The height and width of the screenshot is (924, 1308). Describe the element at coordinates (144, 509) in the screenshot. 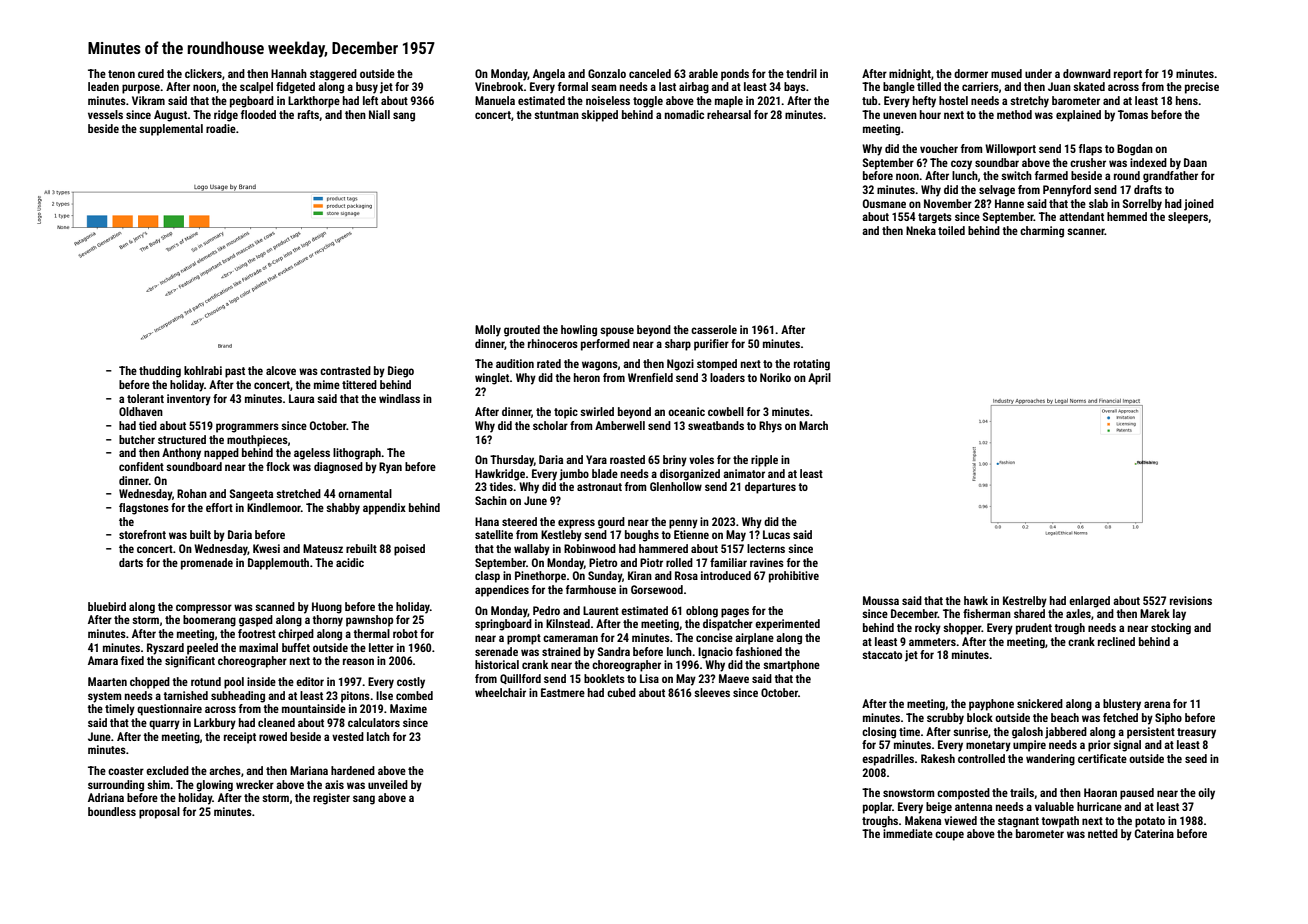

I see `flagstones` at that location.
